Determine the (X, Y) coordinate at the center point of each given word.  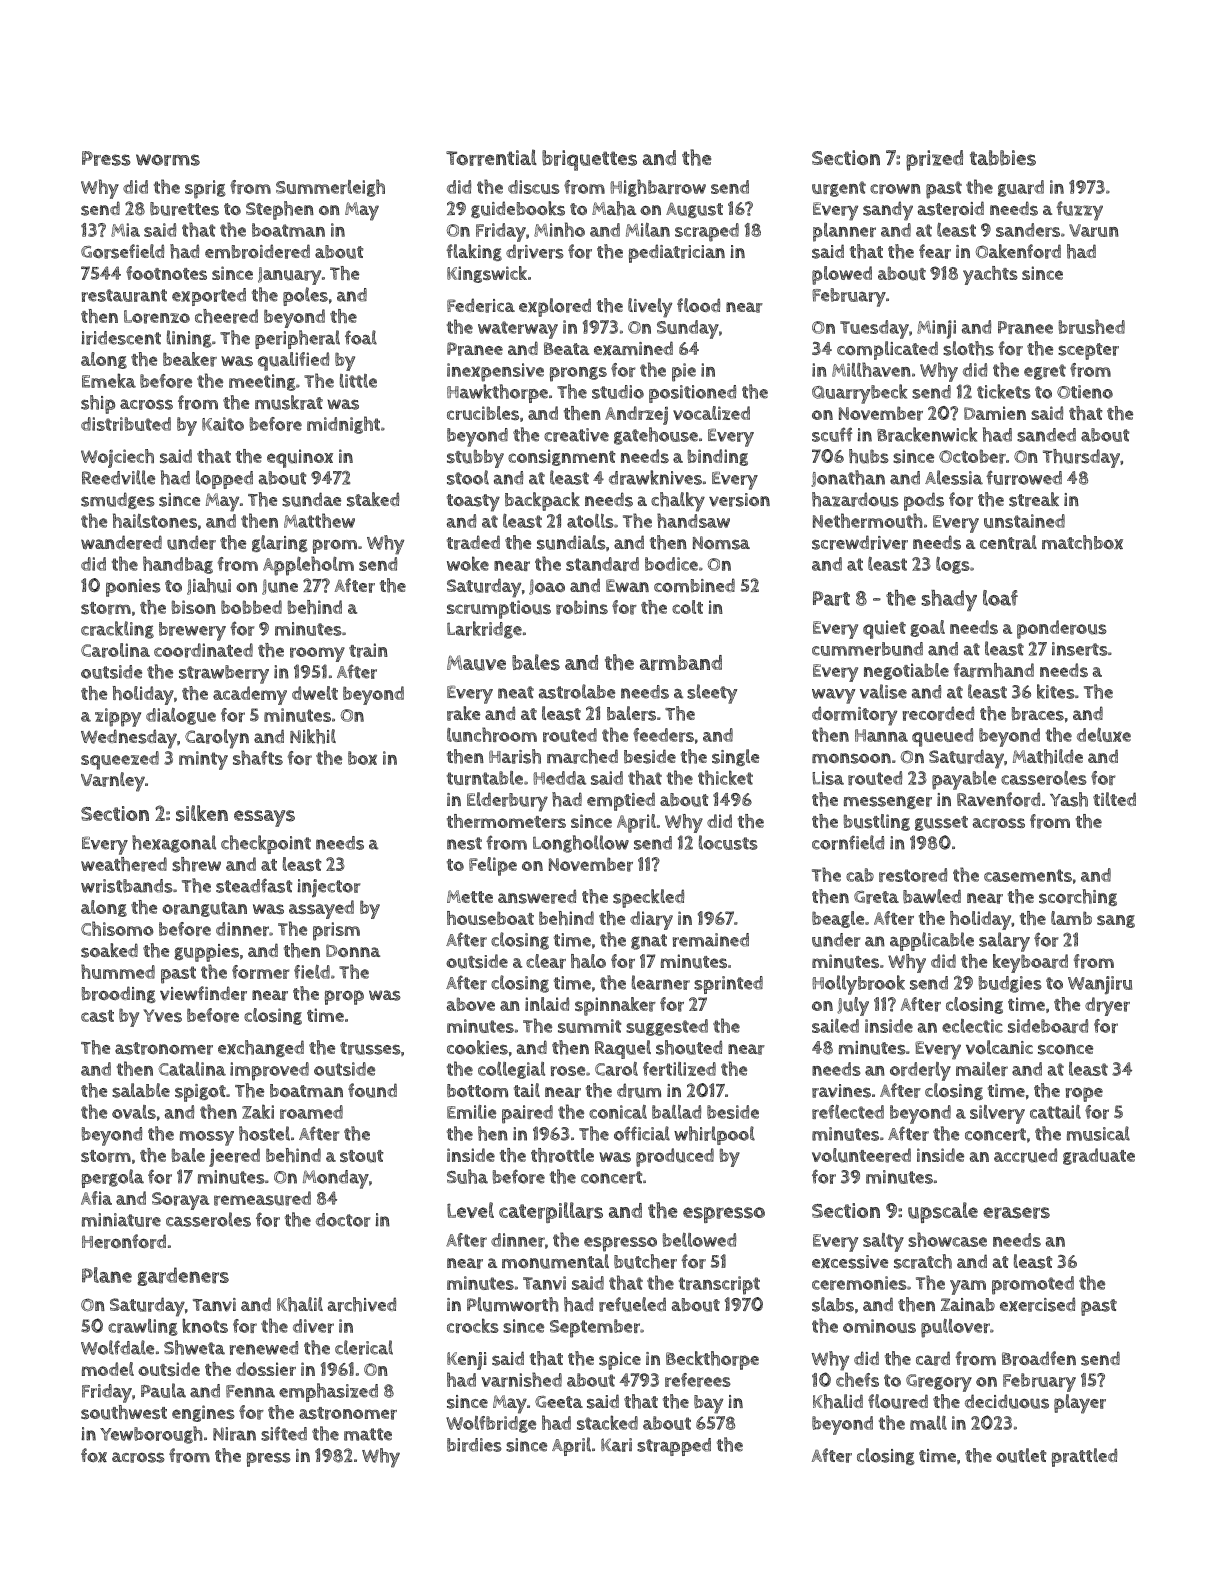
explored (555, 307)
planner (844, 232)
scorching (1078, 897)
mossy (207, 1138)
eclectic (972, 1026)
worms (168, 160)
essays (264, 818)
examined (633, 348)
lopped (224, 479)
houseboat (490, 918)
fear (935, 251)
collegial (511, 1070)
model (108, 1369)
